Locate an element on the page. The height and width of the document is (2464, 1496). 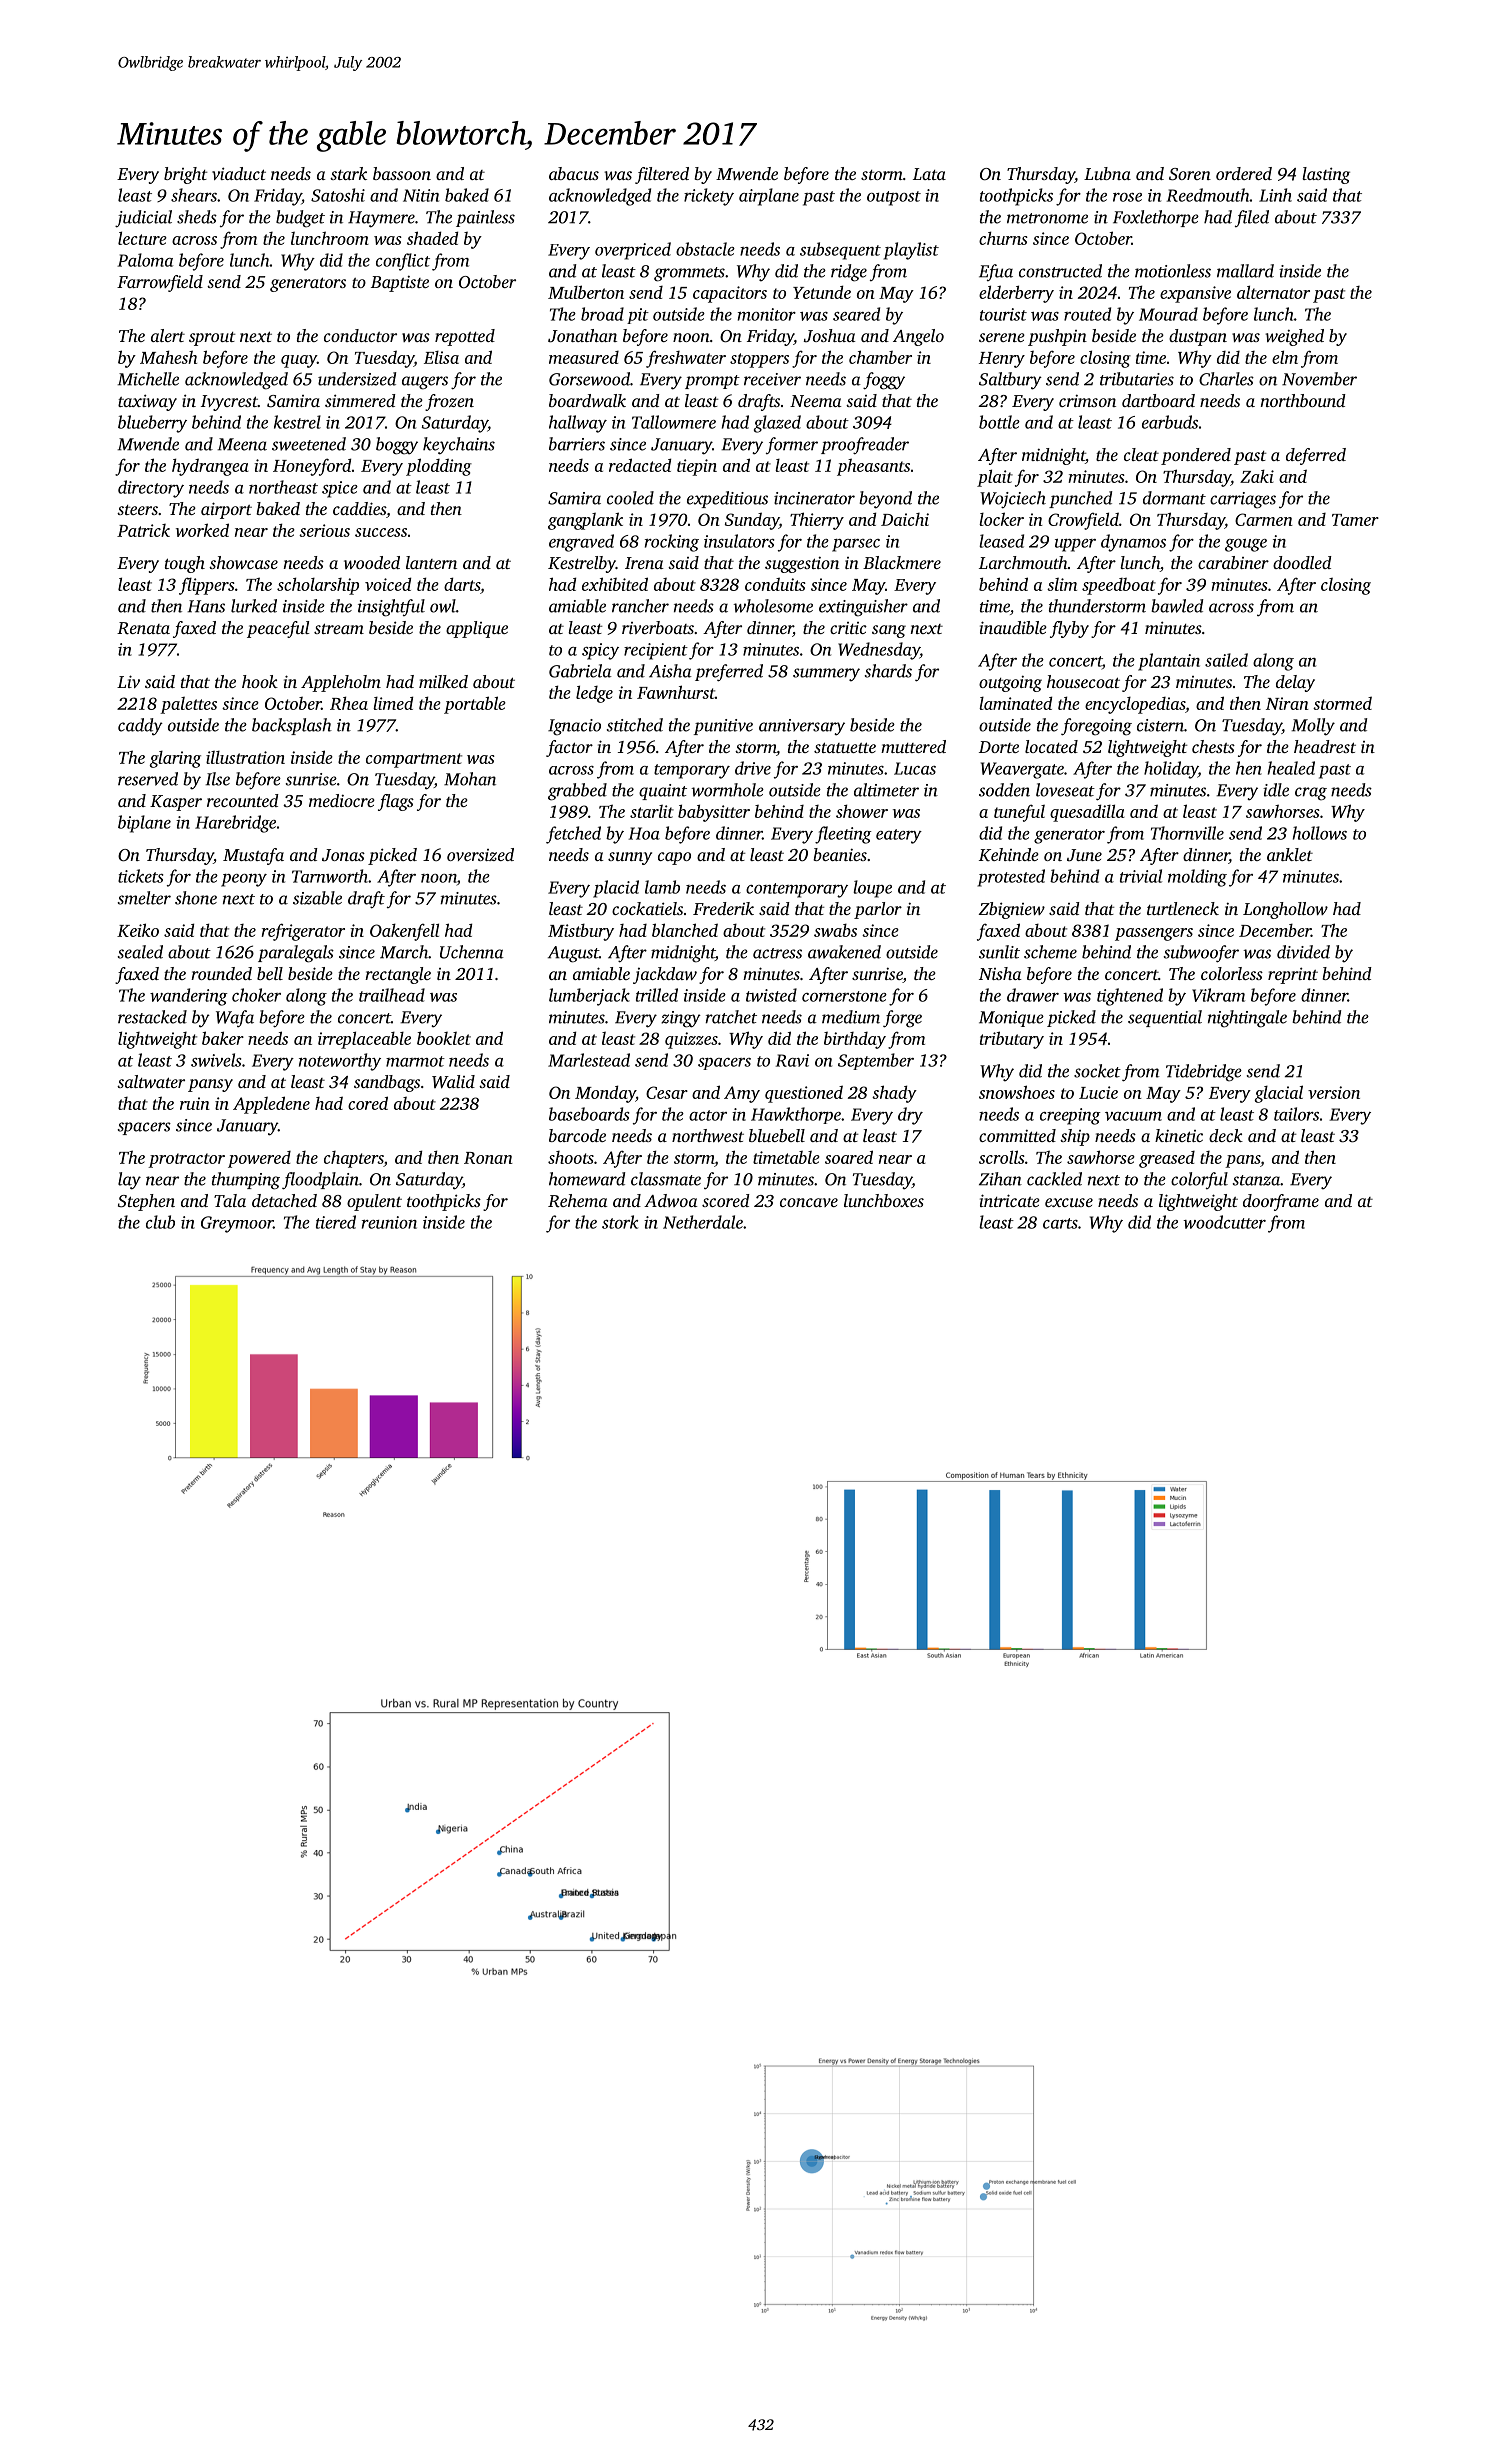
grabbed is located at coordinates (577, 792).
